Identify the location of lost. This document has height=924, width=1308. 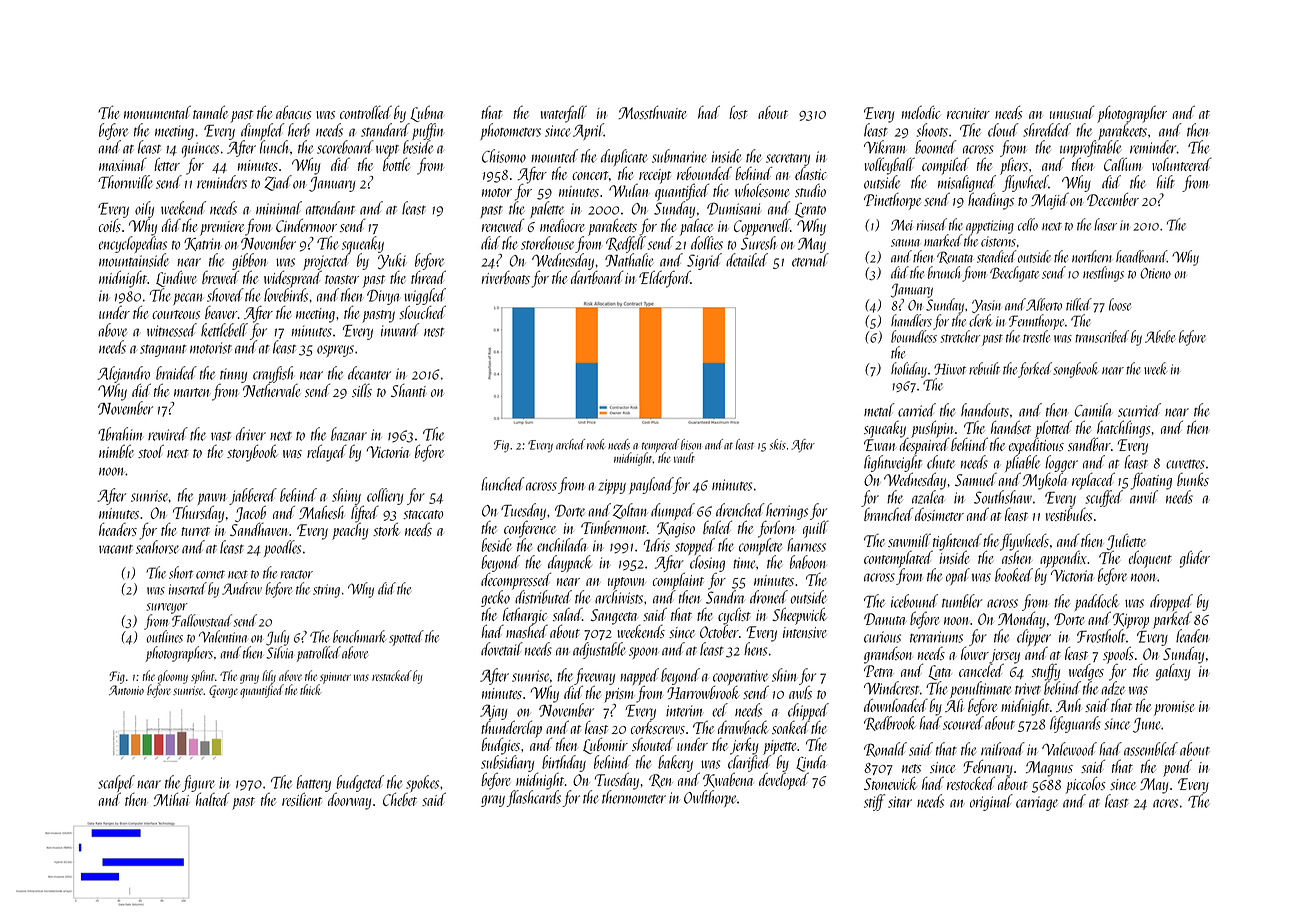
(738, 112).
